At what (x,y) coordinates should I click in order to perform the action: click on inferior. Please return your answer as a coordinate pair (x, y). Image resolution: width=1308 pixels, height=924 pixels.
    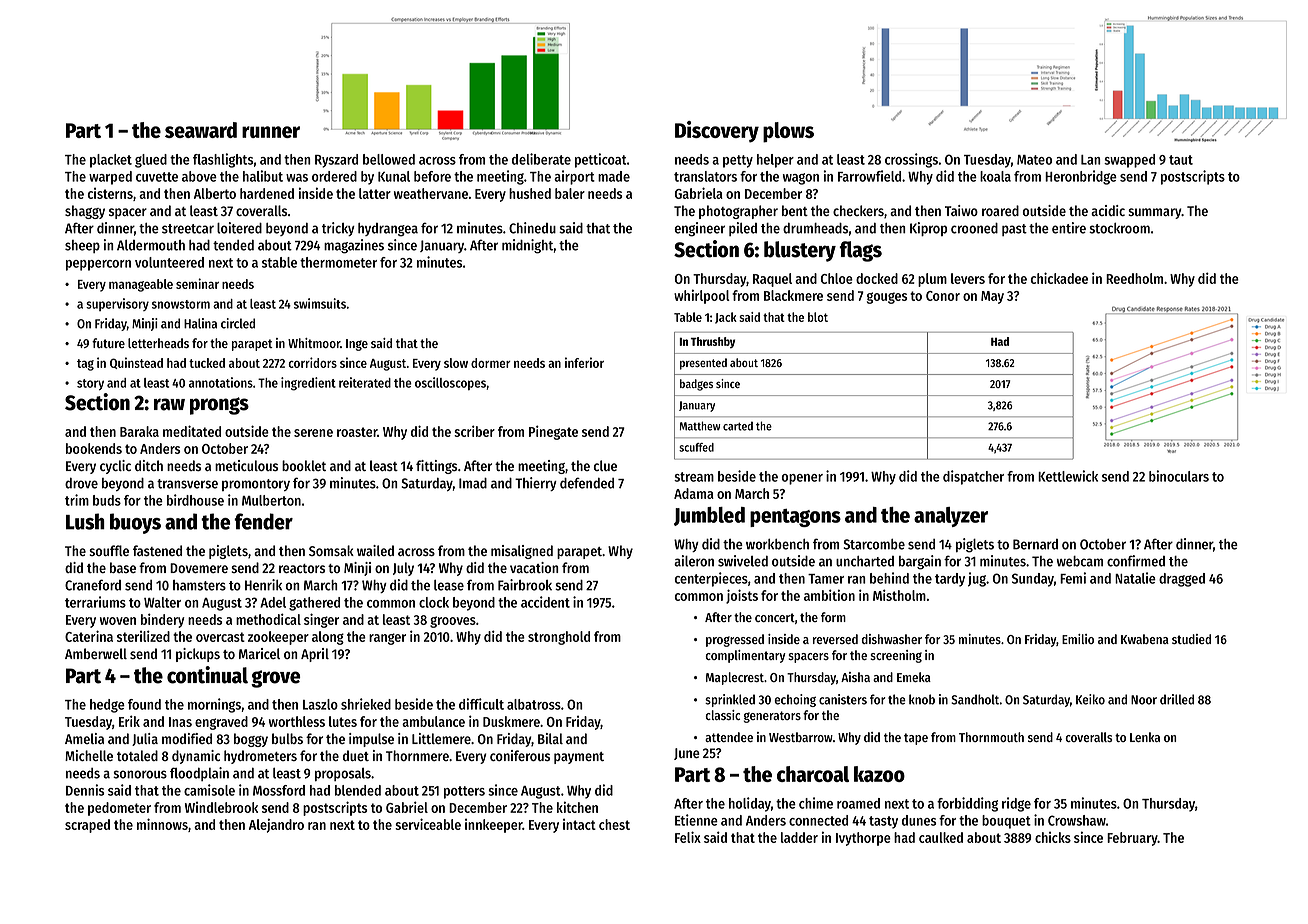
    Looking at the image, I should click on (584, 362).
